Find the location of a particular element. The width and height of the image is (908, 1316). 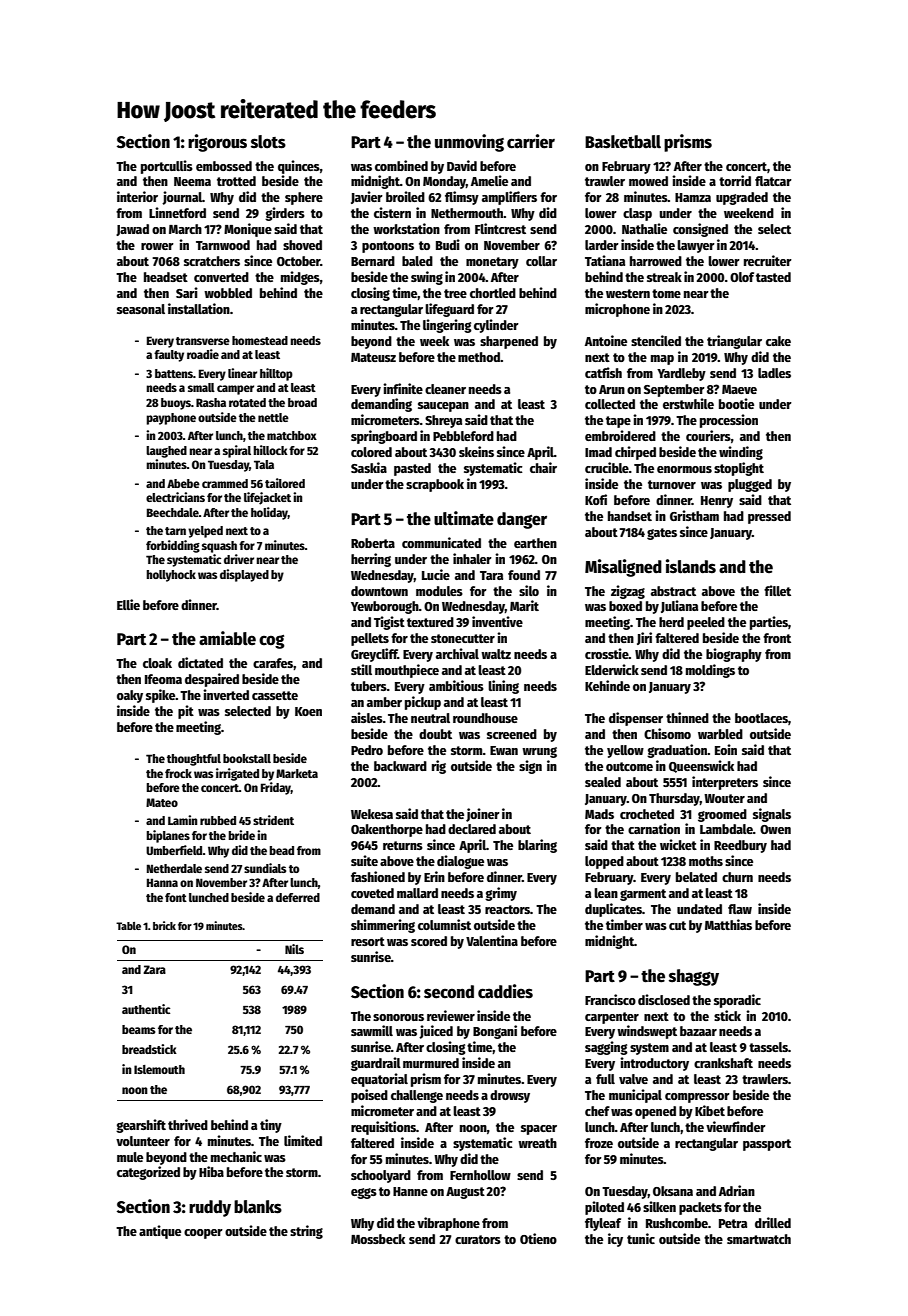

font is located at coordinates (176, 897).
